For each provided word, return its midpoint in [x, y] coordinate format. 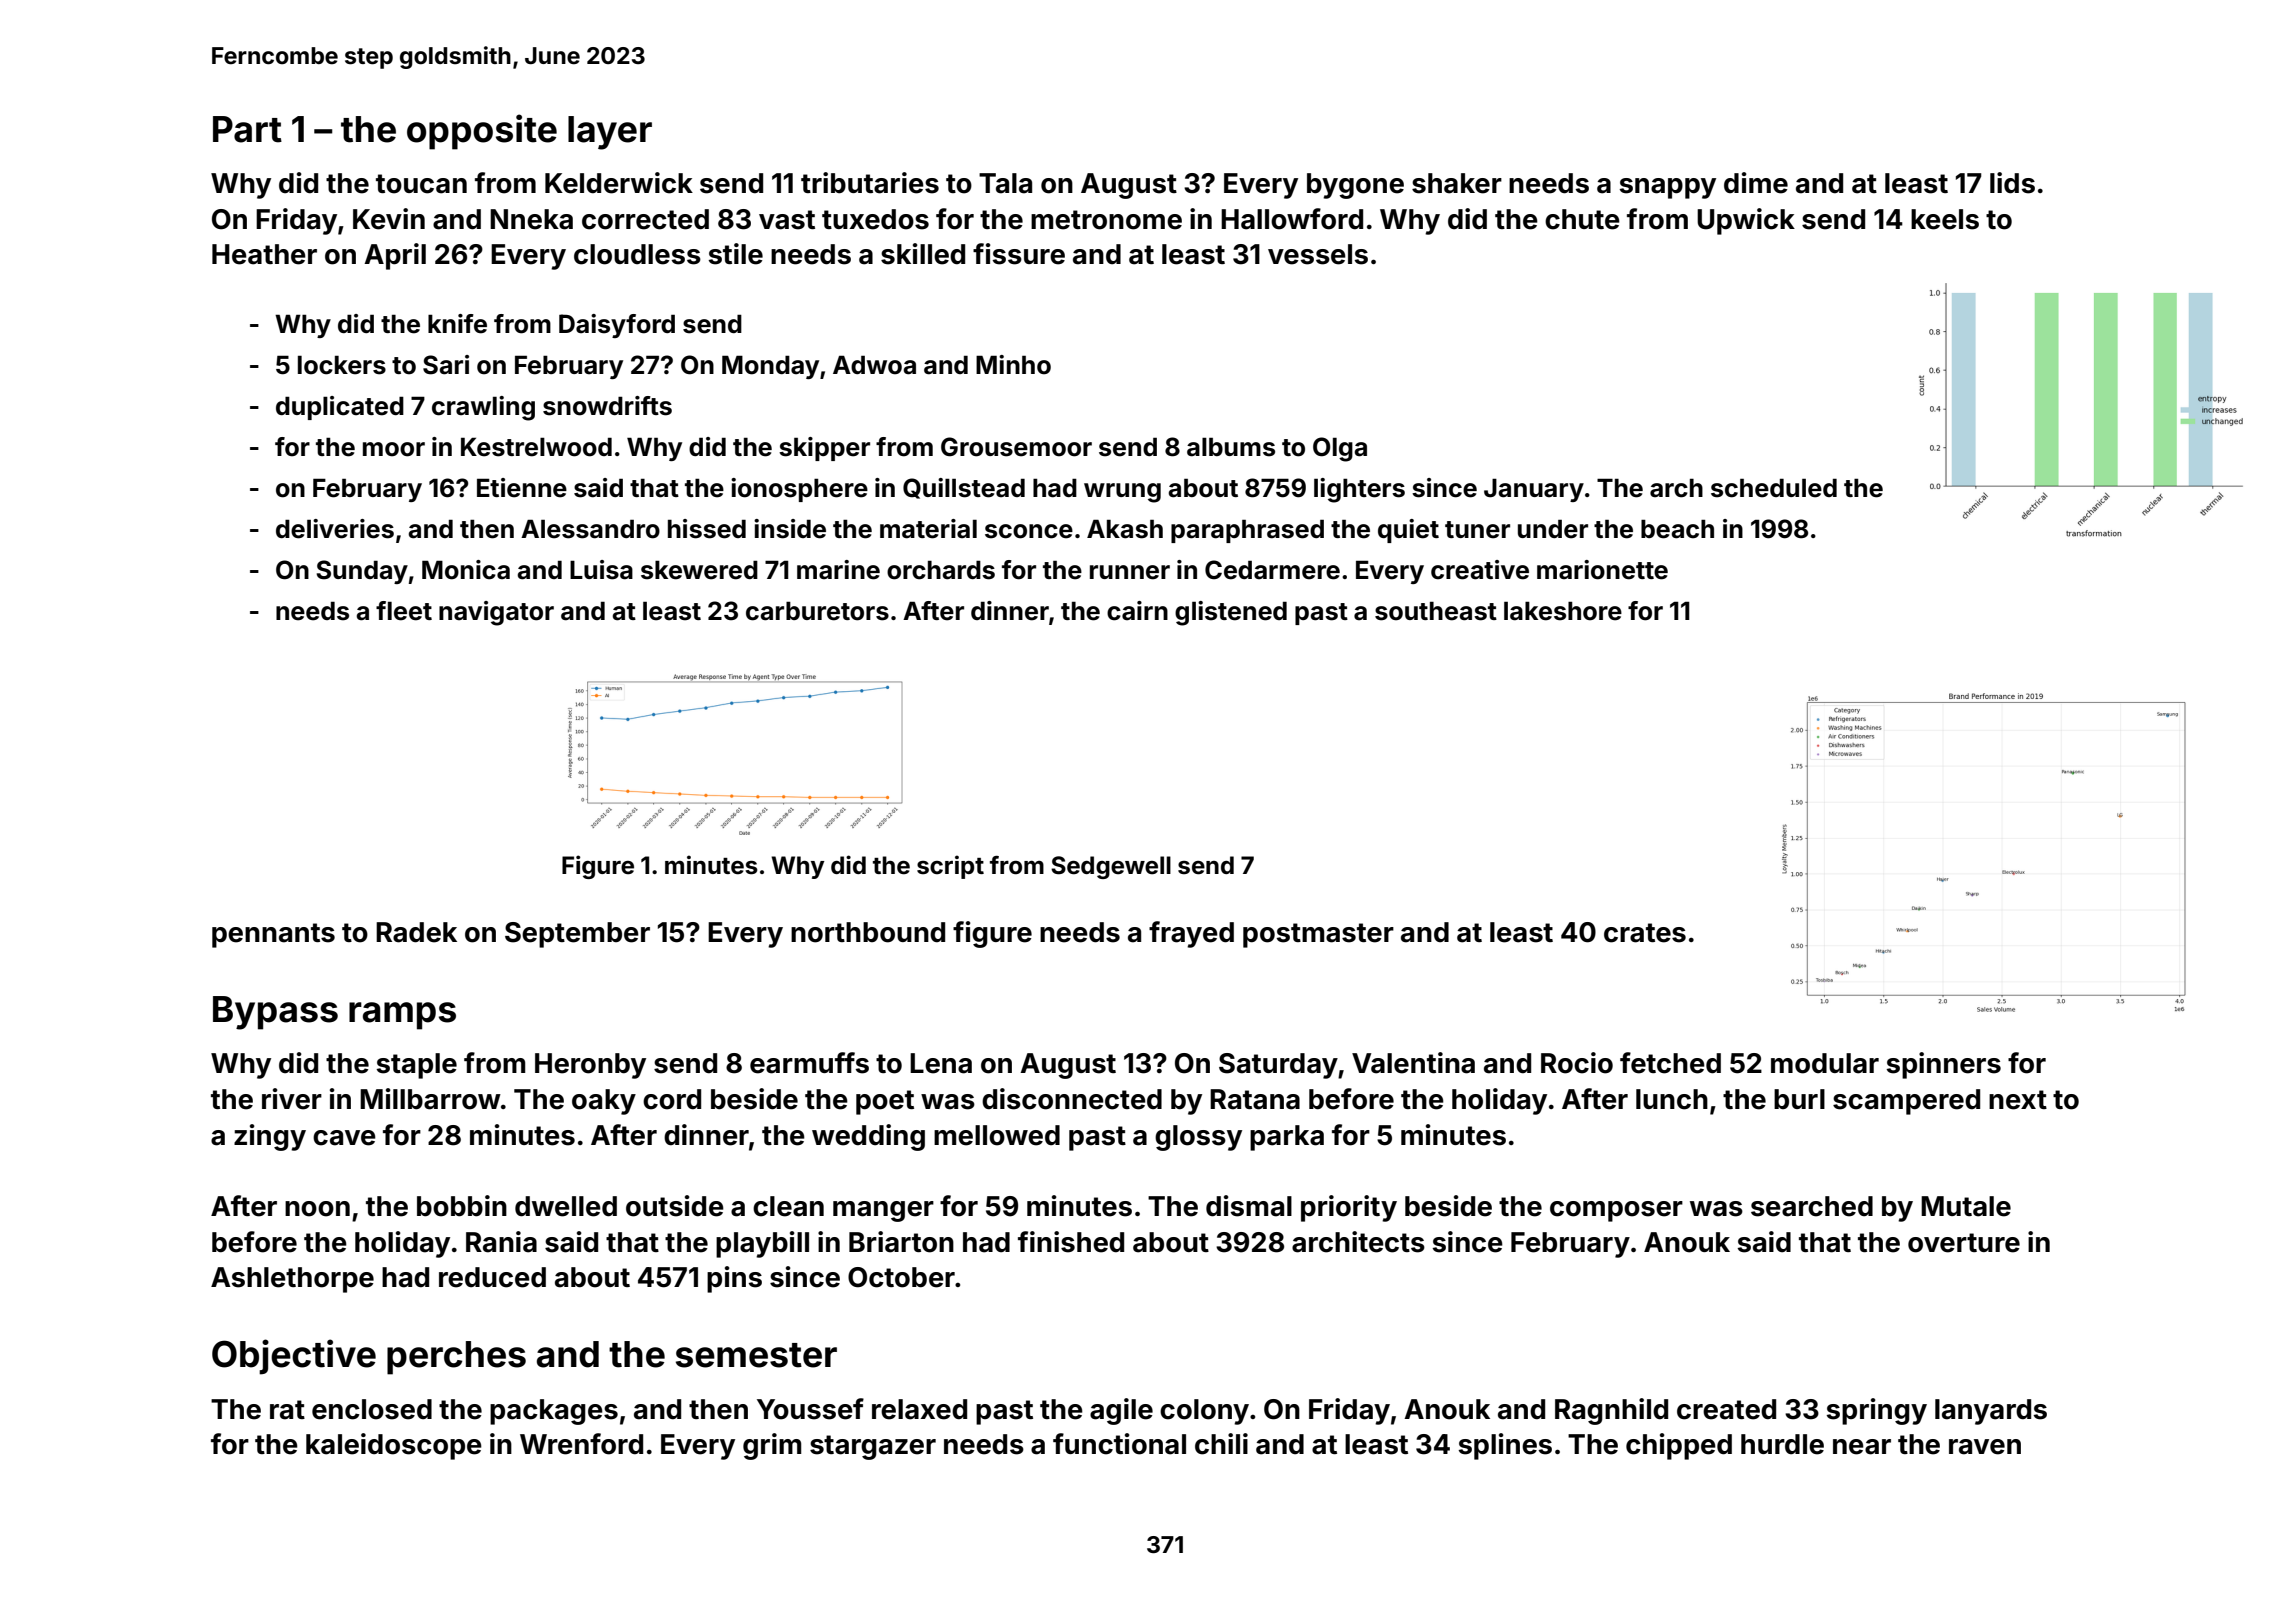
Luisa [601, 570]
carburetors [817, 611]
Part [247, 129]
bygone [1355, 186]
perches [456, 1358]
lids [2012, 183]
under [1553, 529]
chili [1221, 1444]
